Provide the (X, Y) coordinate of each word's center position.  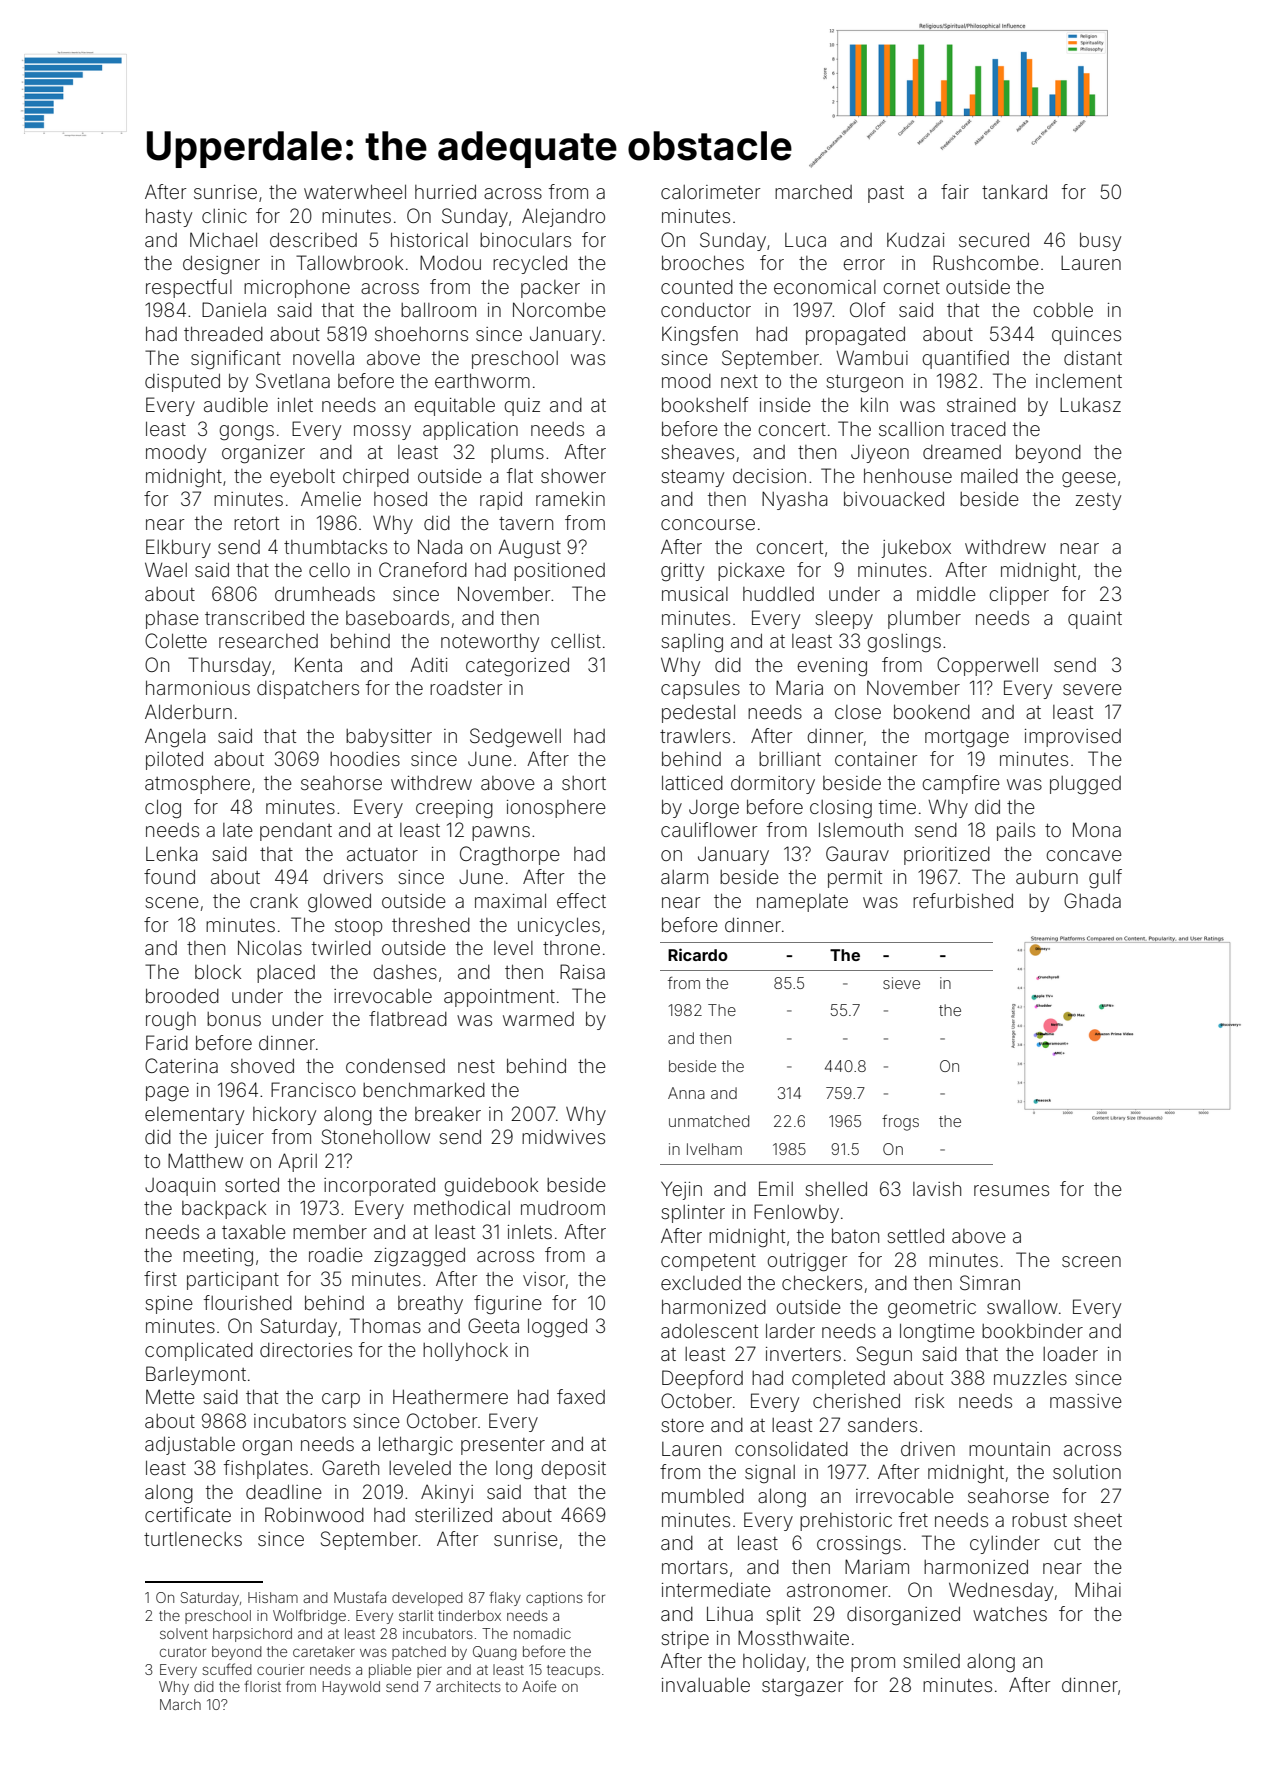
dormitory (773, 784)
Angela (175, 738)
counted (697, 287)
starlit (416, 1615)
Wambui (872, 357)
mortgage (967, 738)
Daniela (234, 309)
